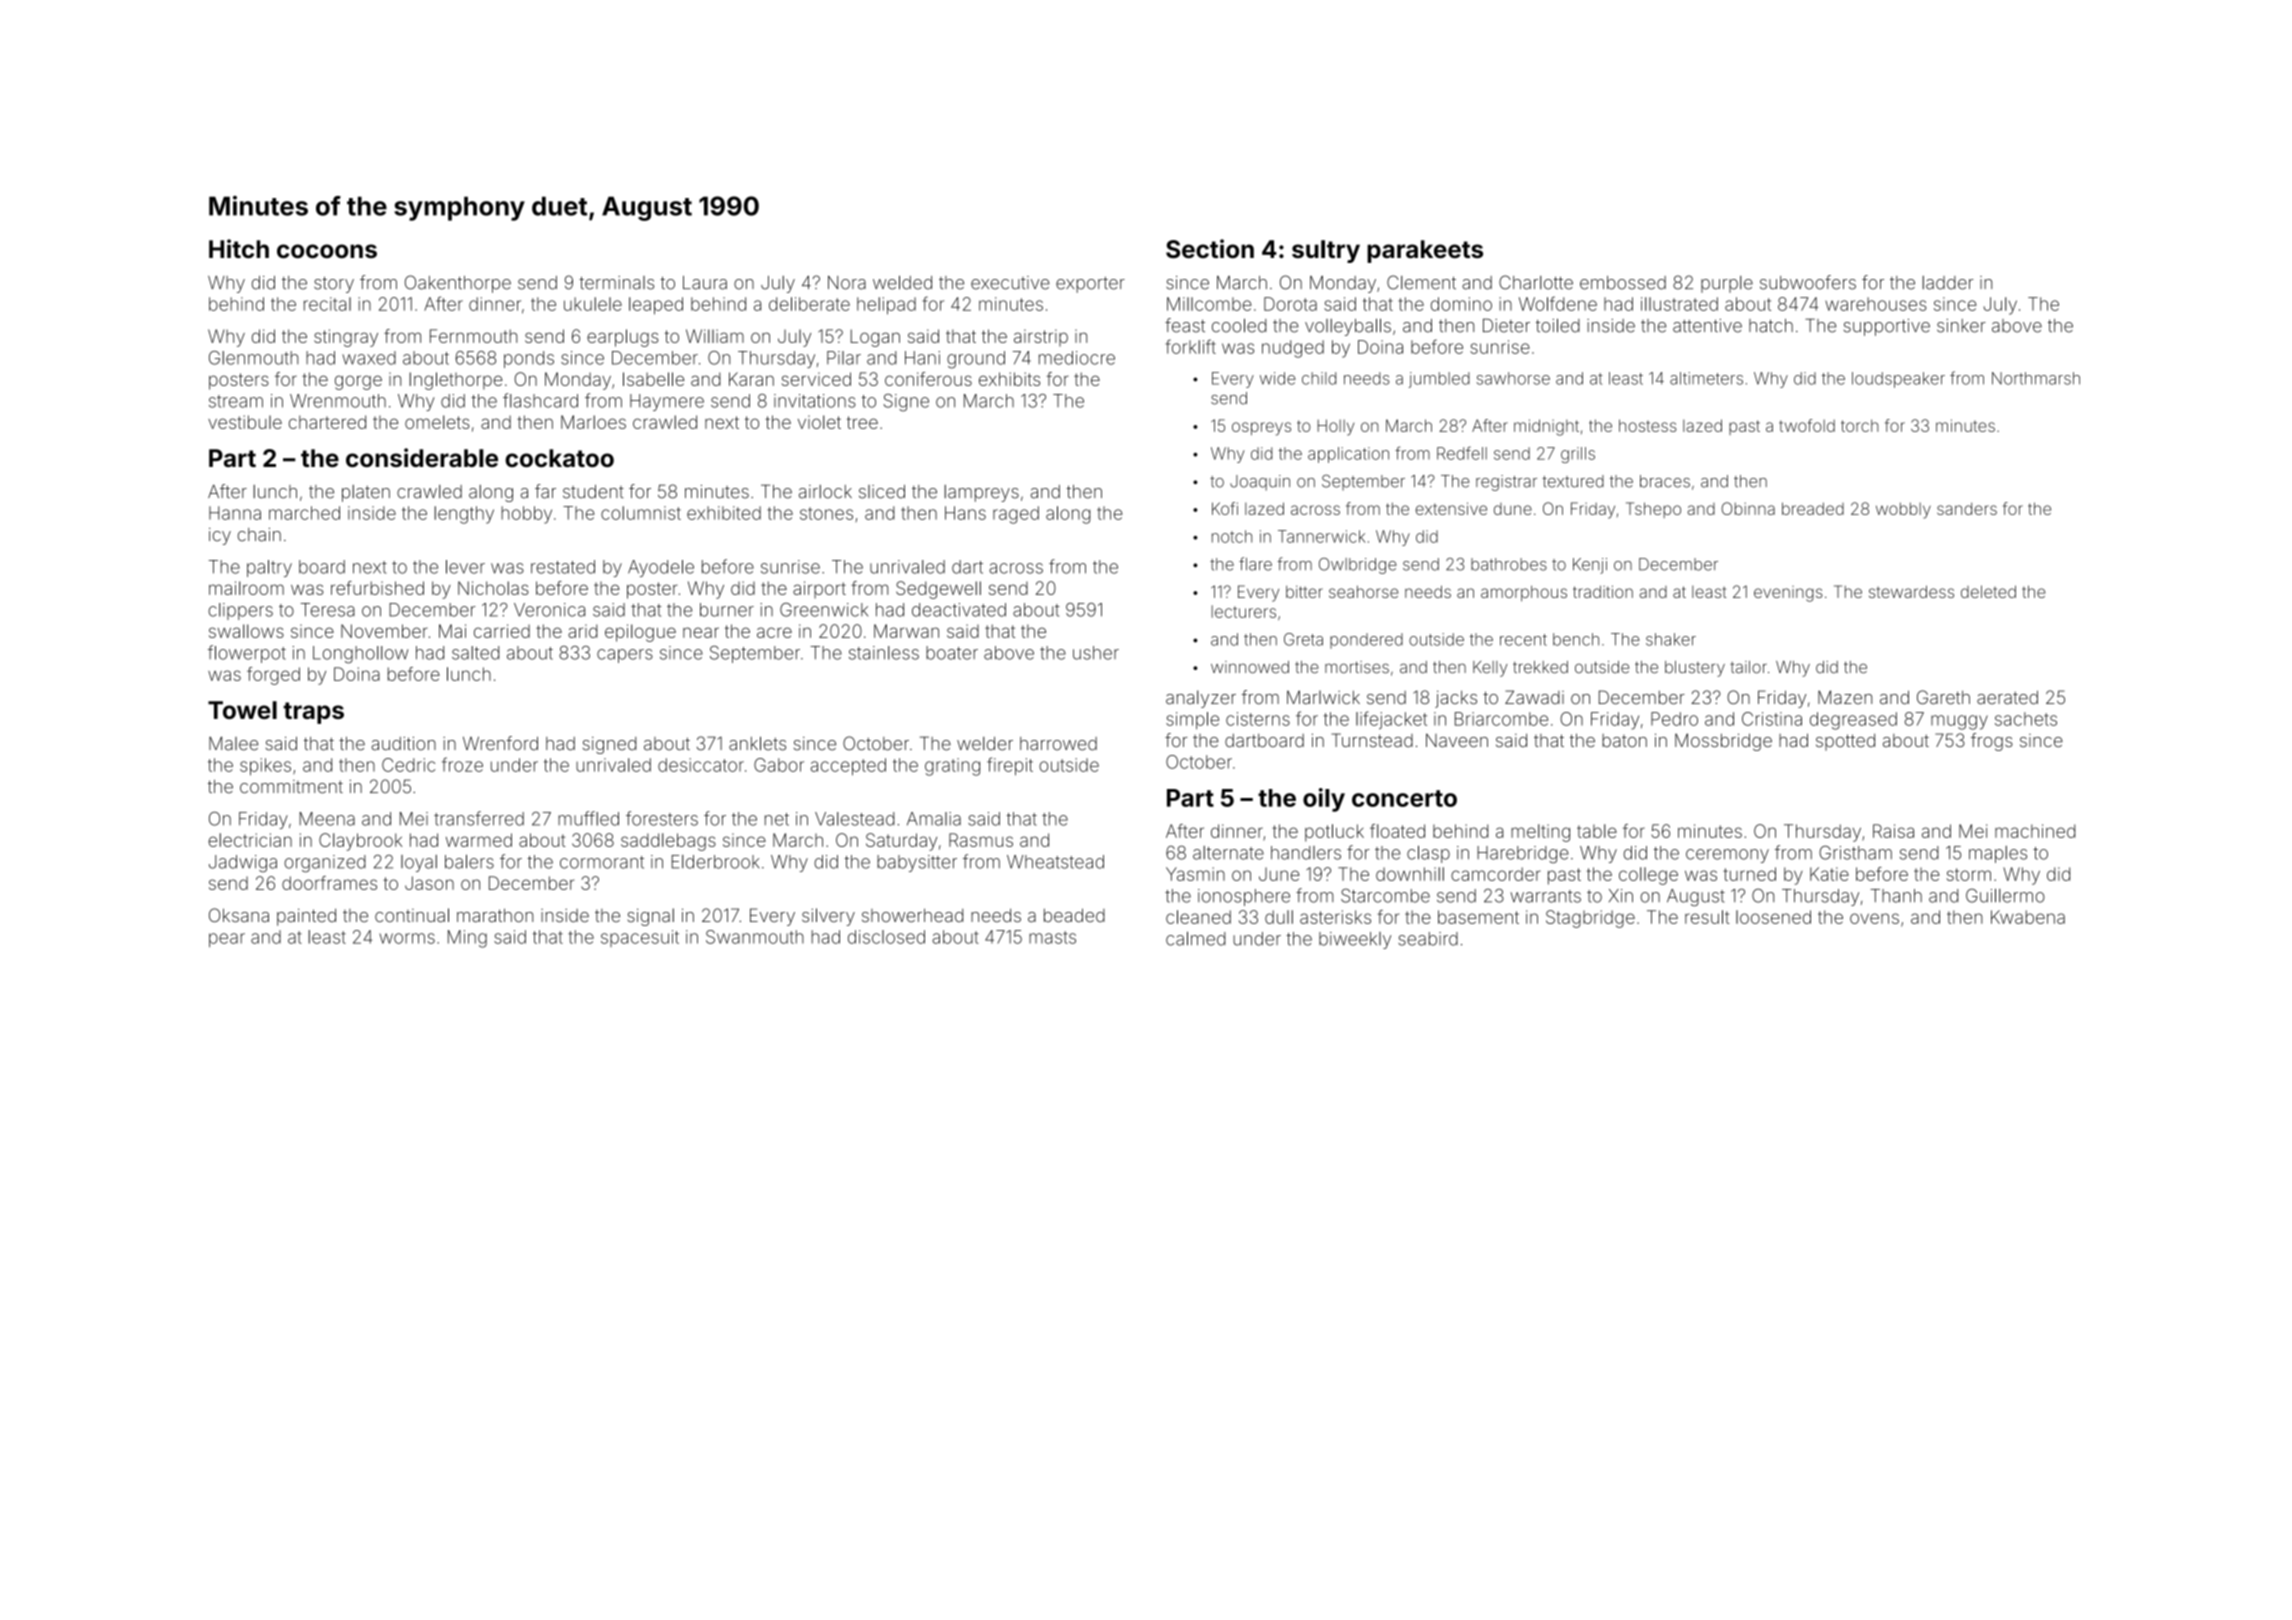 The height and width of the screenshot is (1620, 2292). I want to click on Section, so click(1210, 248).
